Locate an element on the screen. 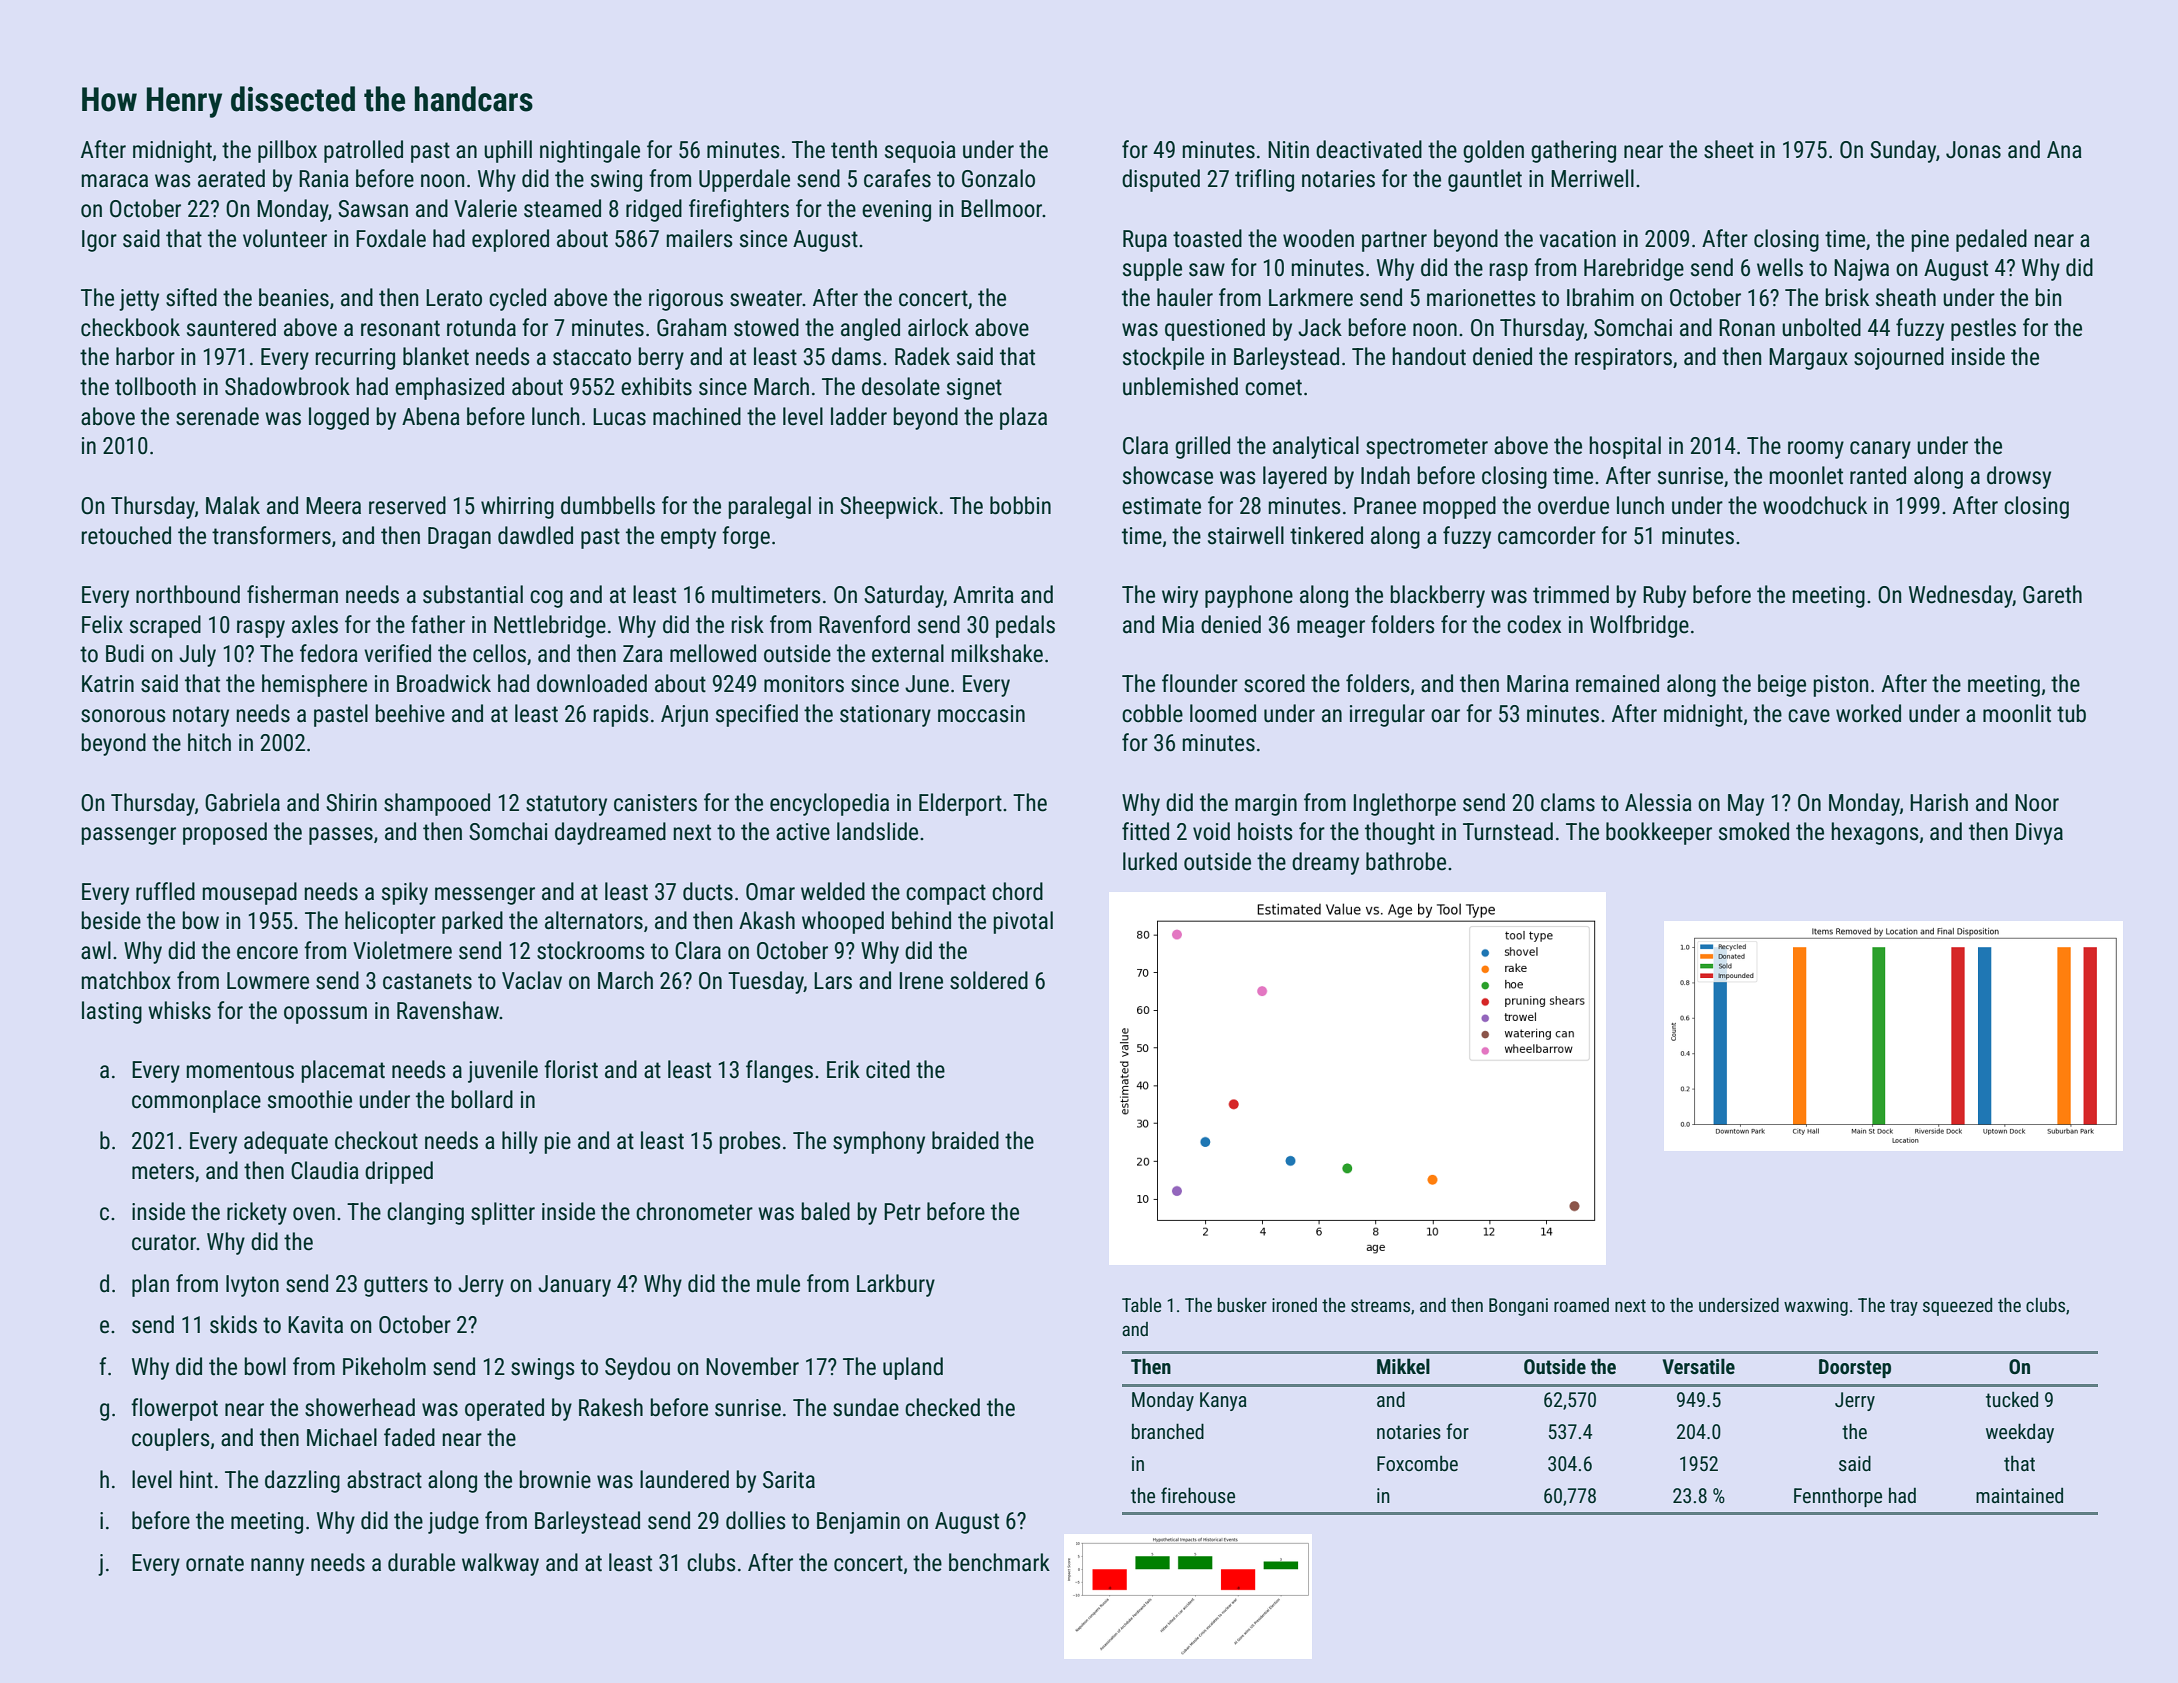  Versatile is located at coordinates (1698, 1366).
